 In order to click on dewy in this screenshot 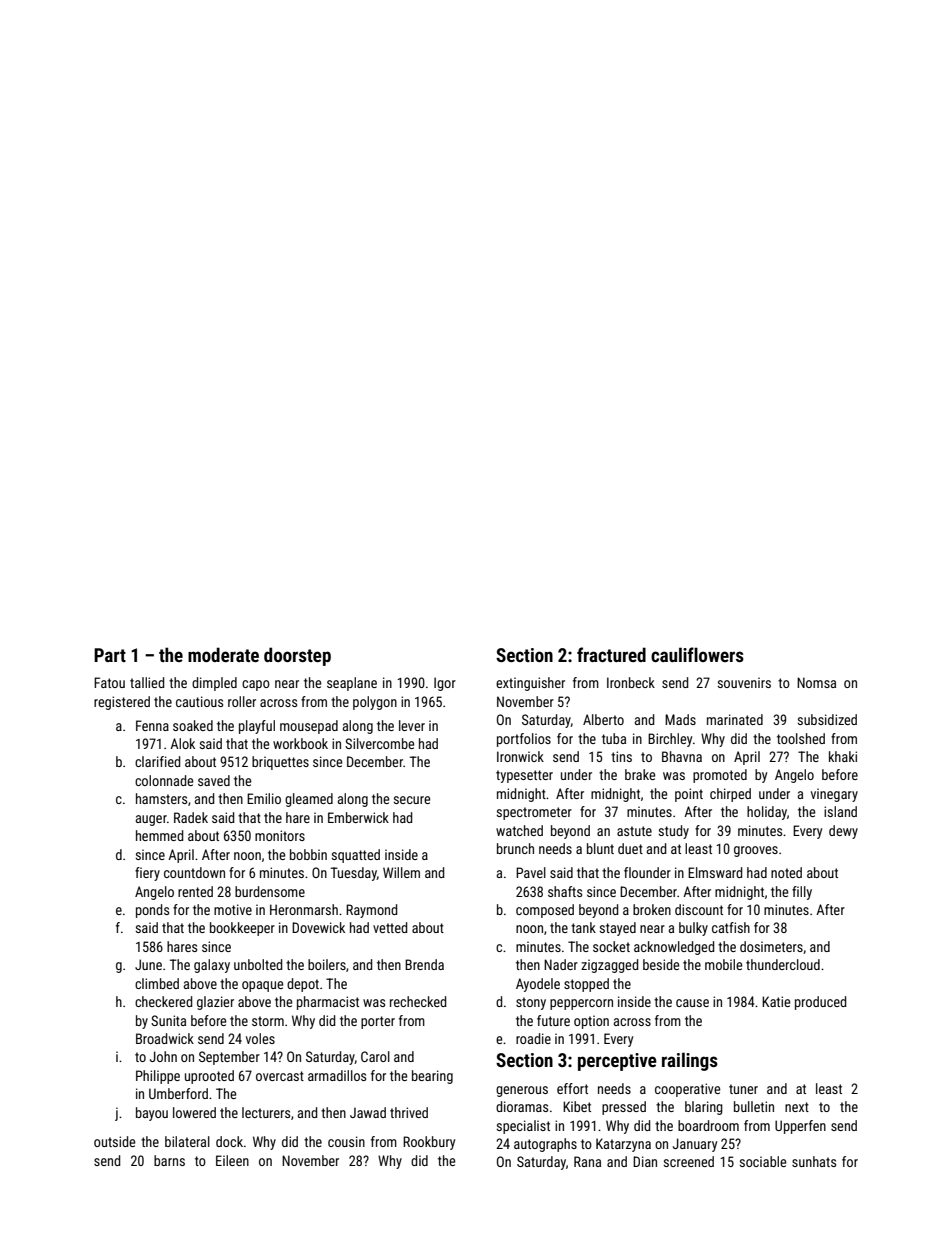, I will do `click(843, 832)`.
